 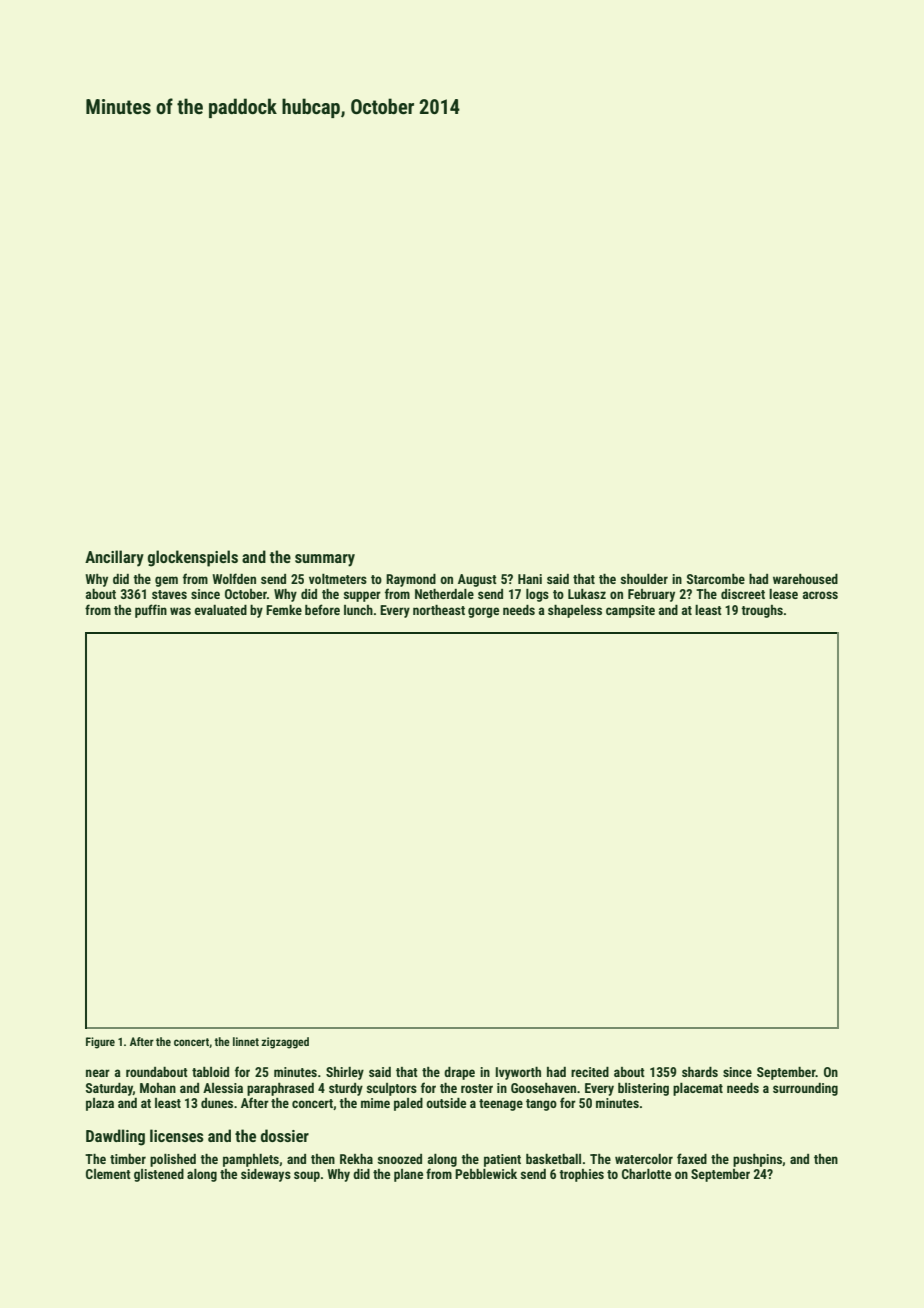 What do you see at coordinates (210, 1072) in the screenshot?
I see `tabloid` at bounding box center [210, 1072].
